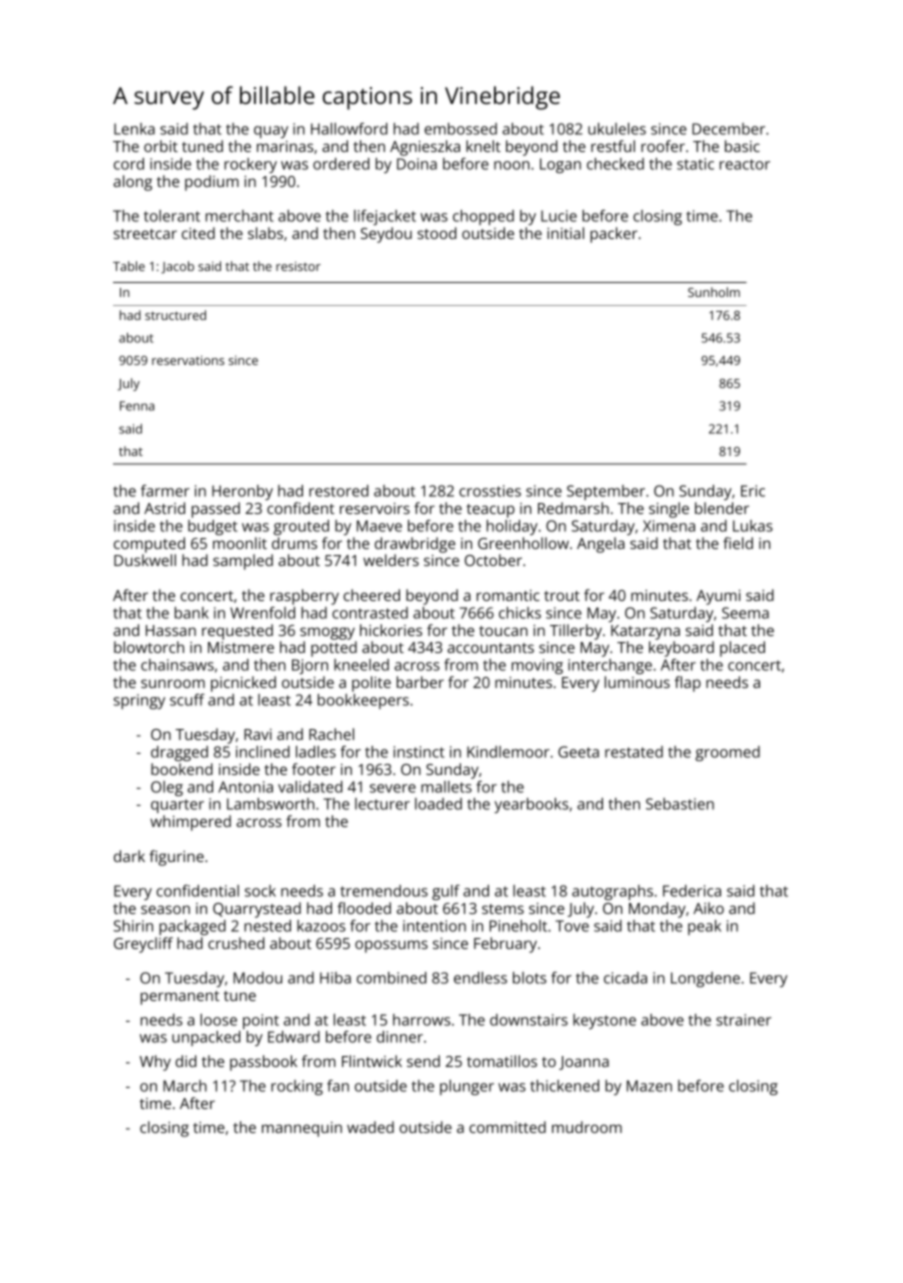 Image resolution: width=903 pixels, height=1283 pixels. I want to click on endless, so click(480, 978).
